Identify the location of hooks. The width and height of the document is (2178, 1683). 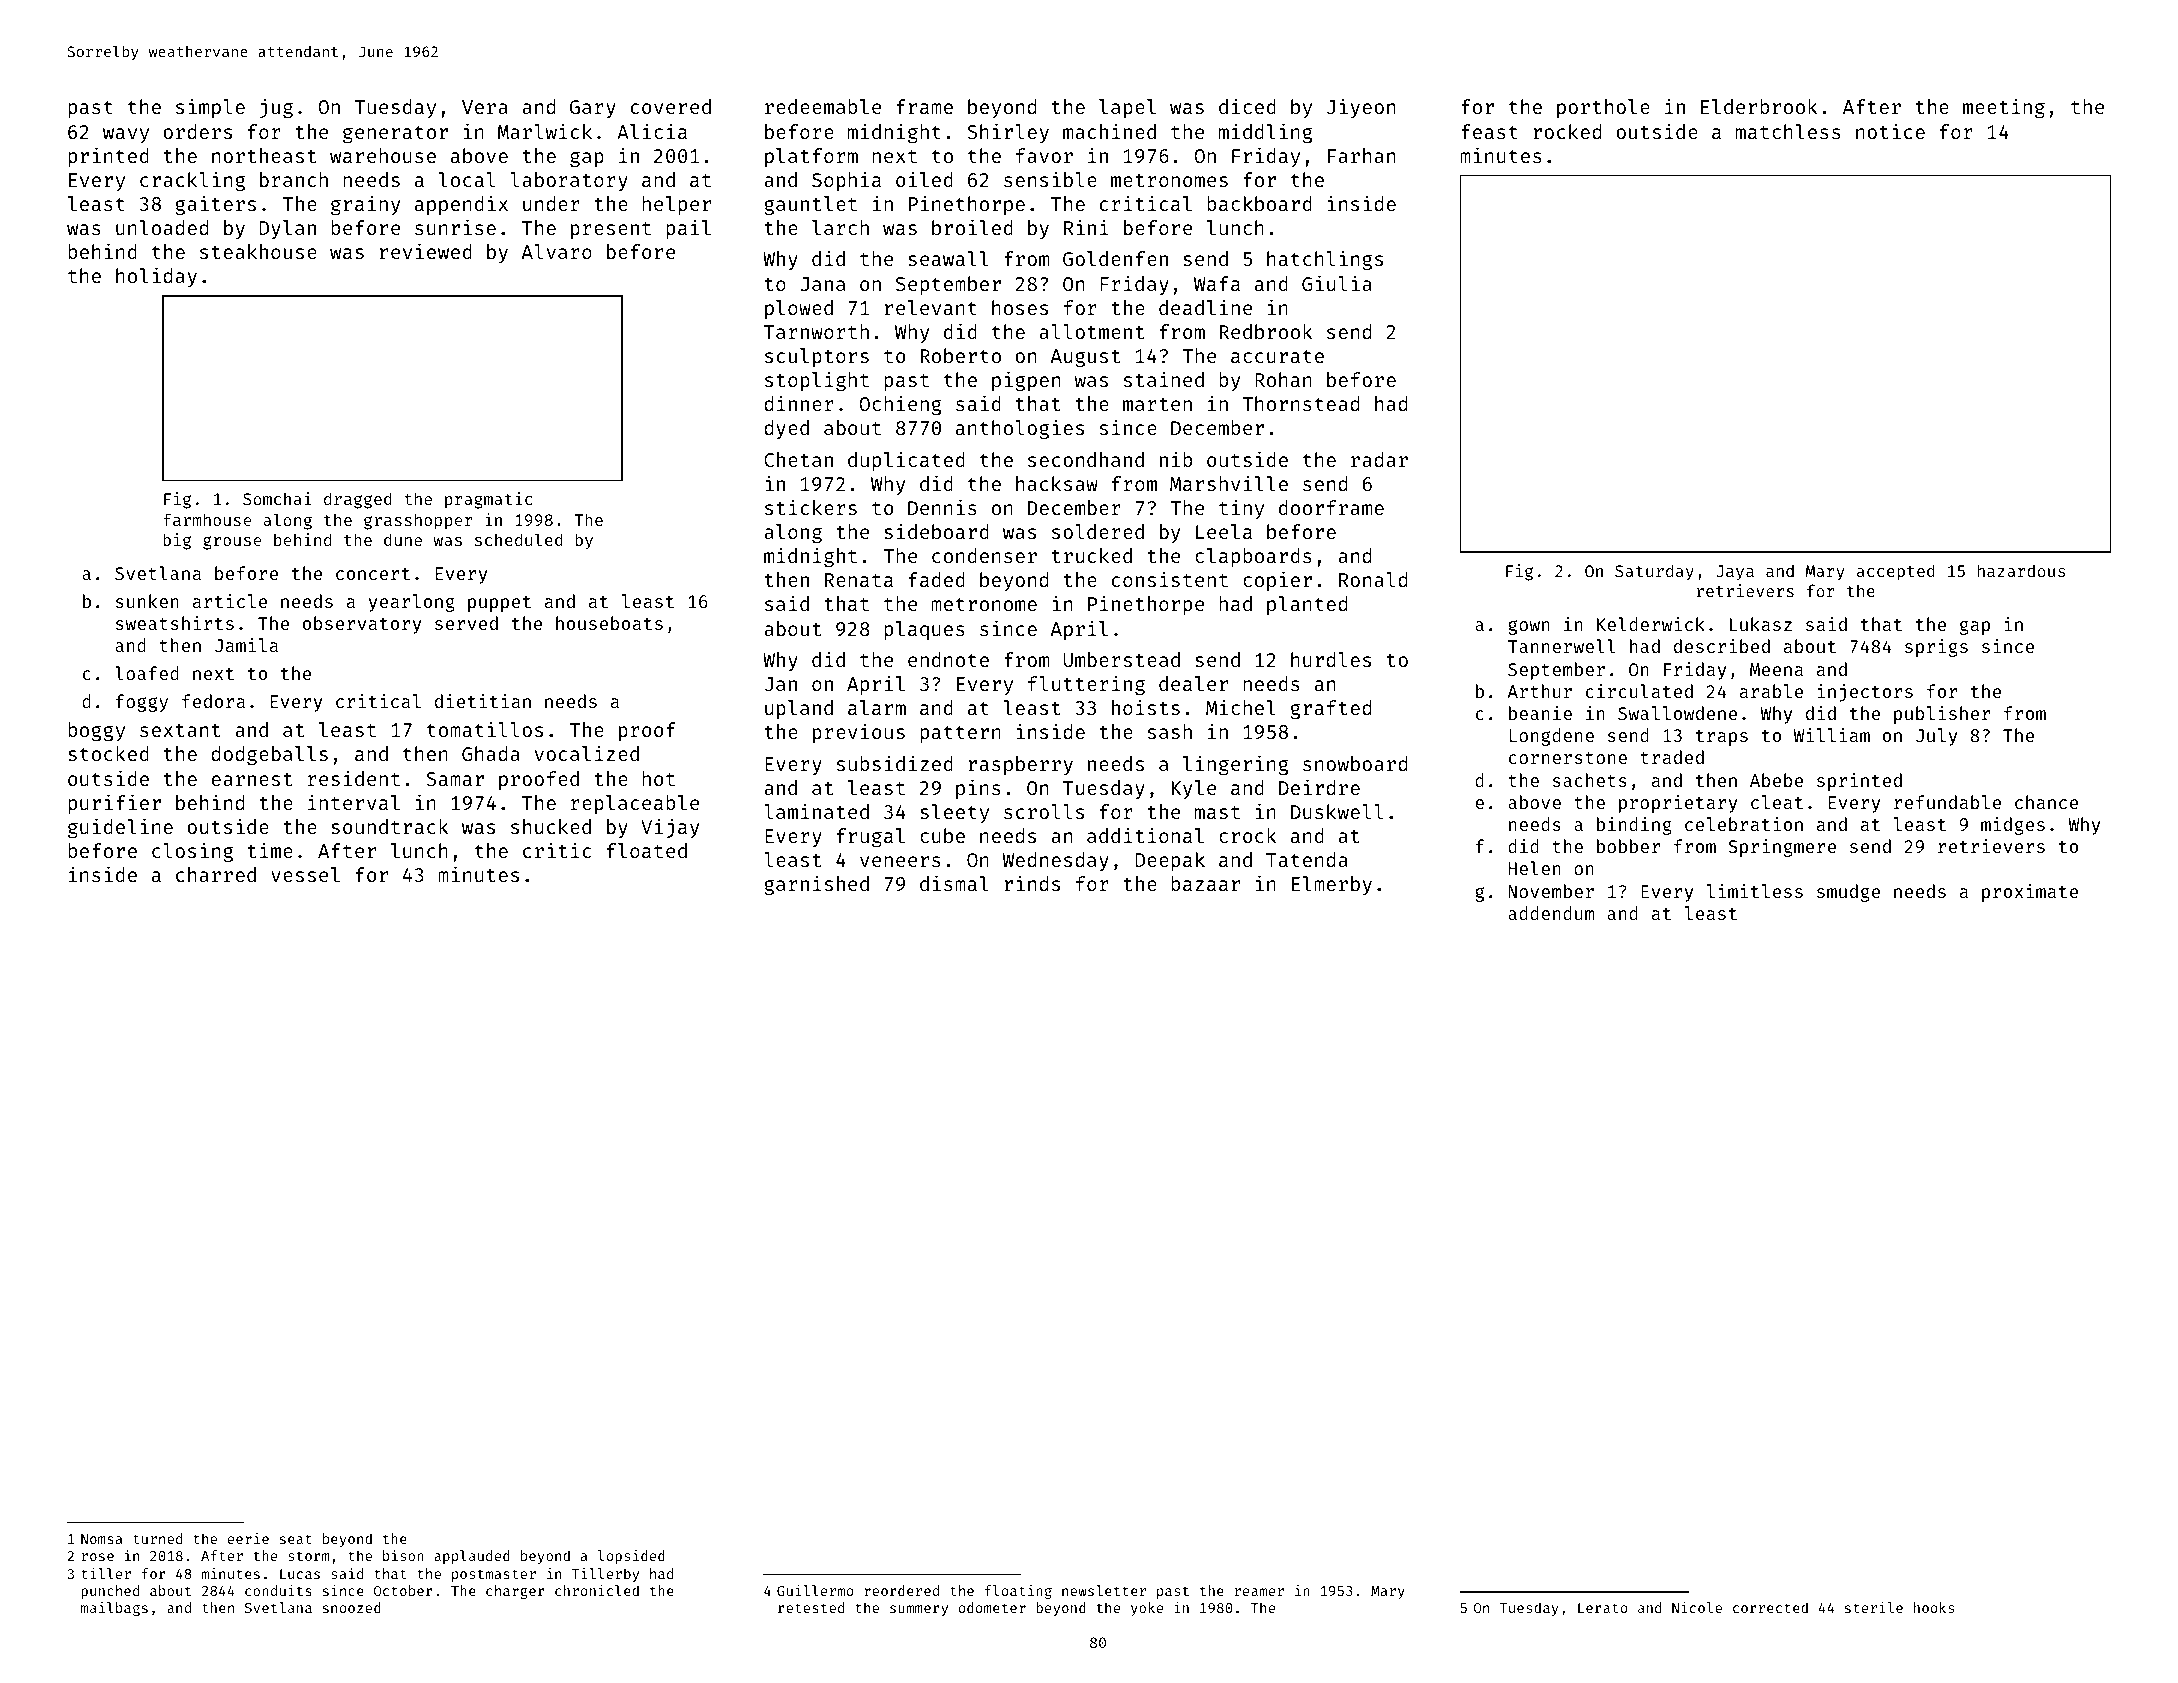
(1934, 1607).
